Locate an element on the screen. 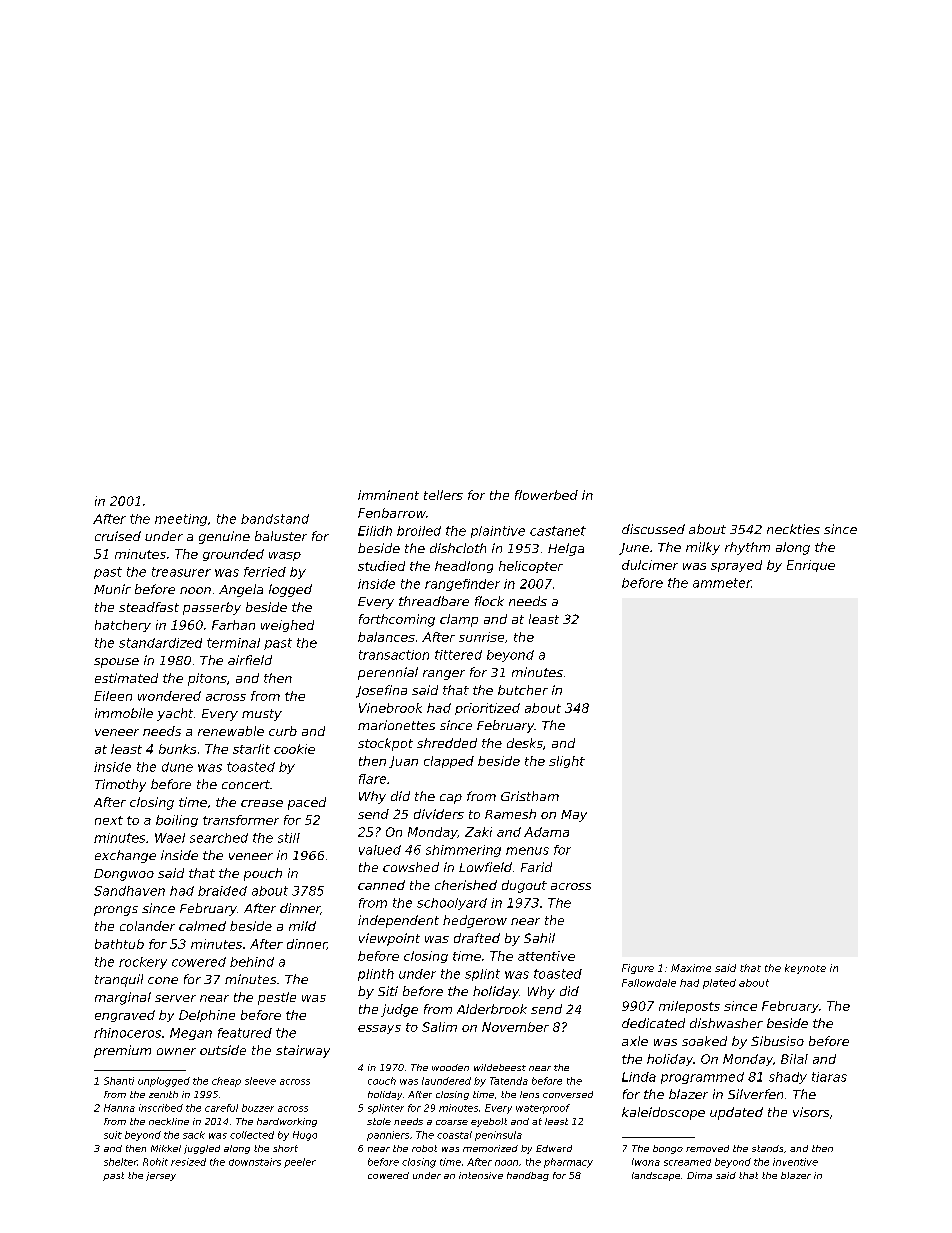  sunrise is located at coordinates (481, 637).
